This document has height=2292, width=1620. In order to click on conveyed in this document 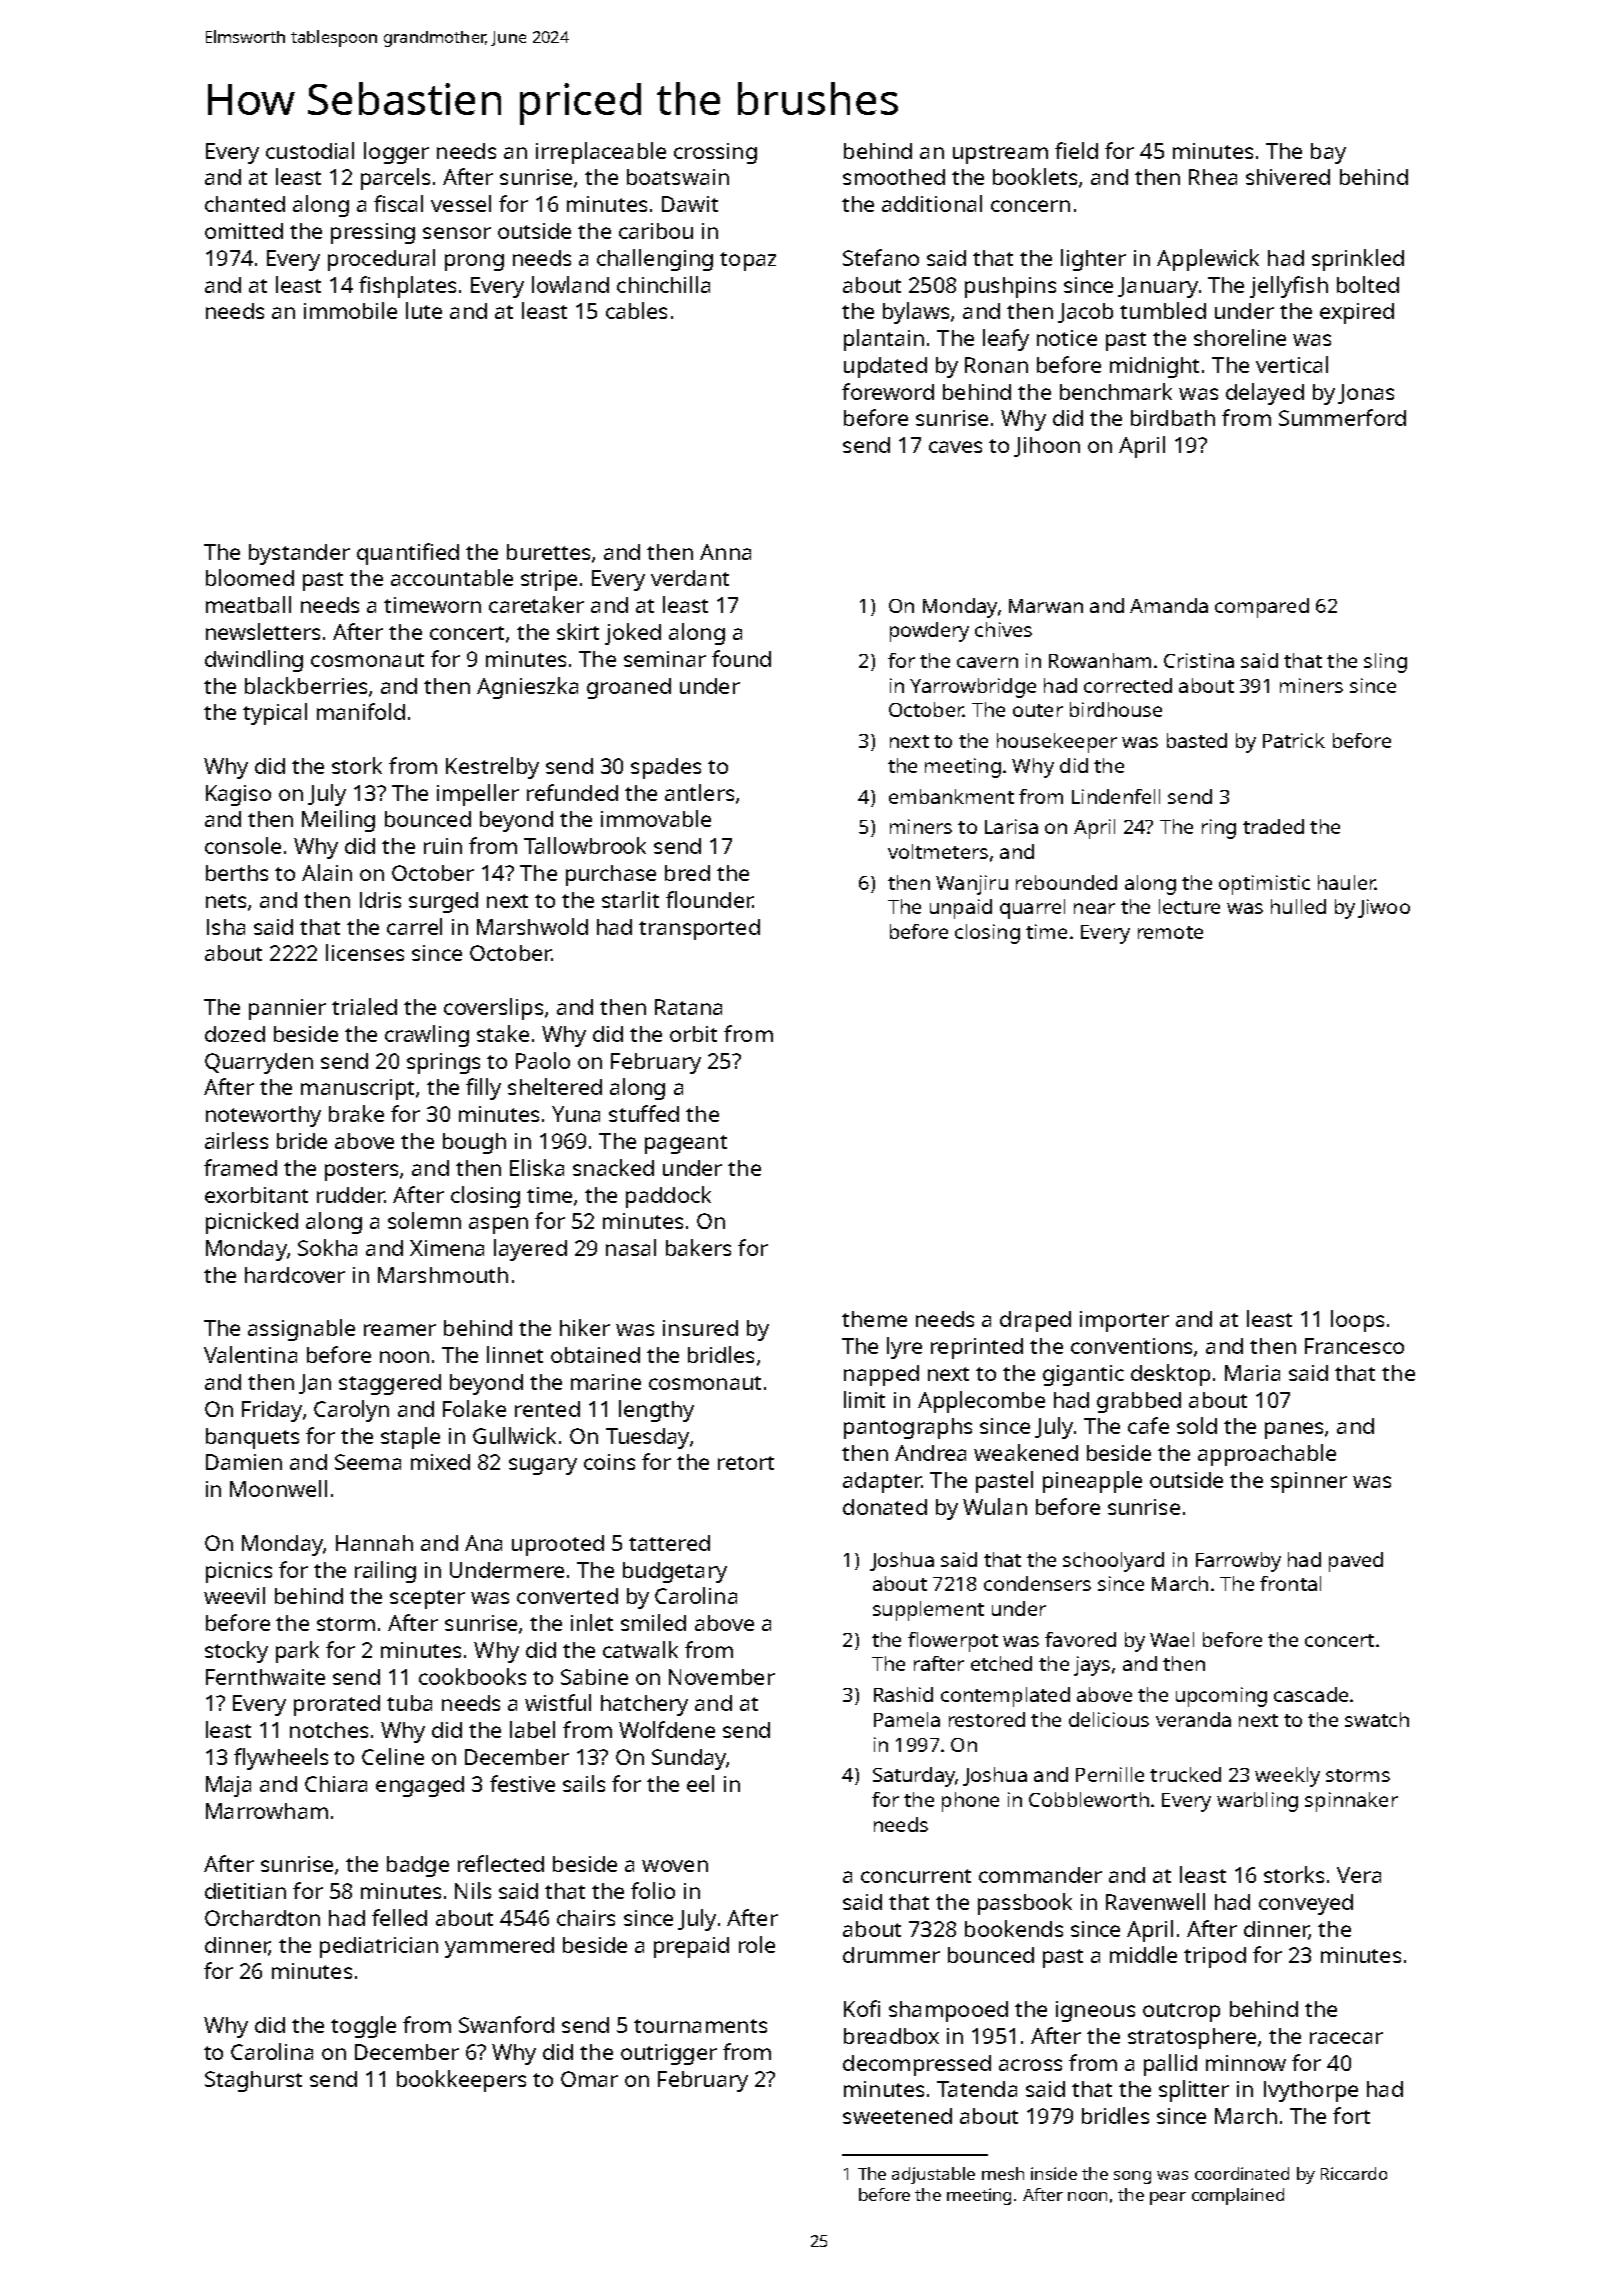, I will do `click(1306, 1904)`.
